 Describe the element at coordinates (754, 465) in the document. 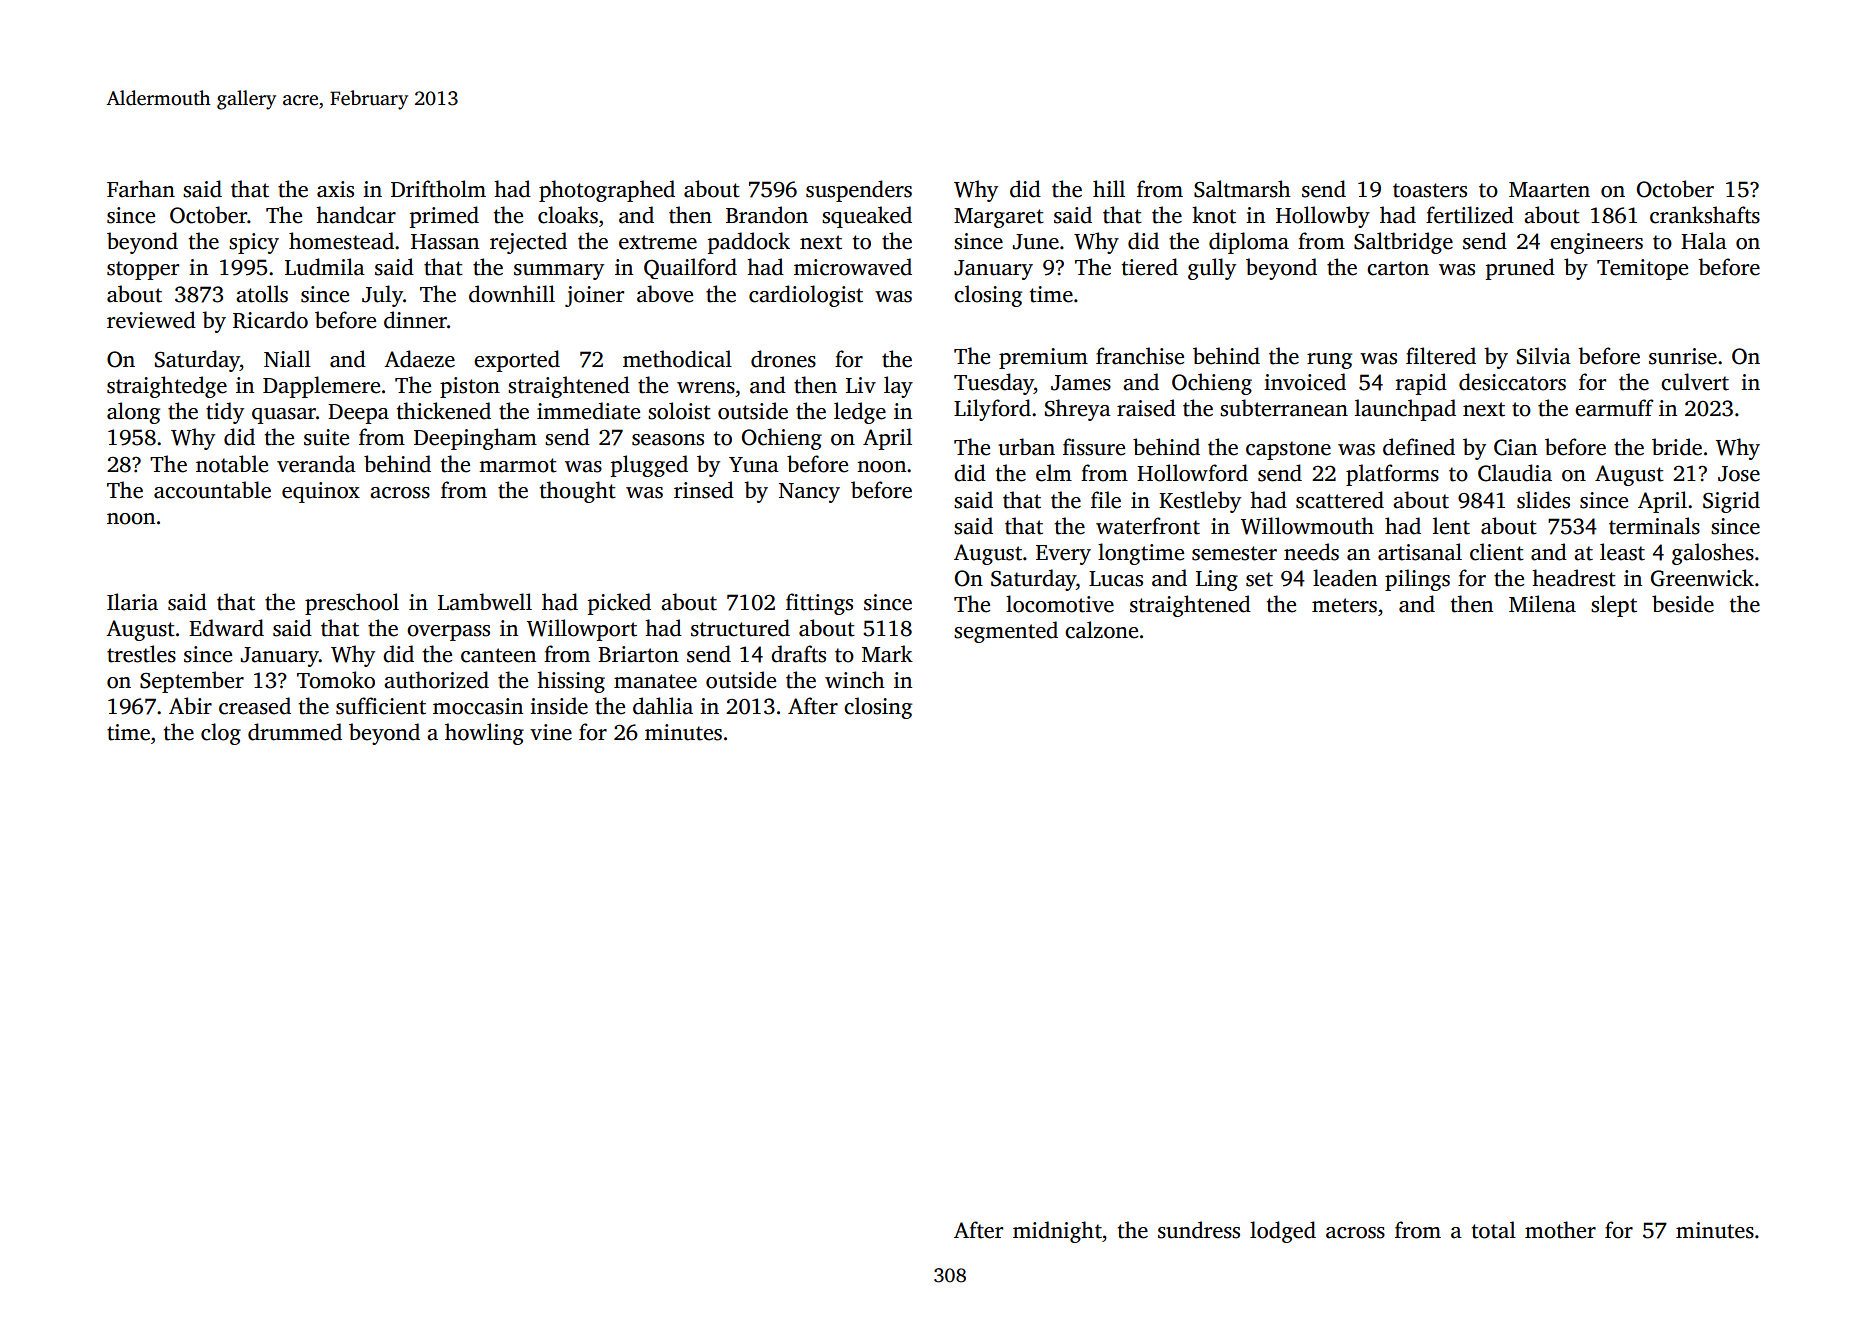

I see `Yuna` at that location.
